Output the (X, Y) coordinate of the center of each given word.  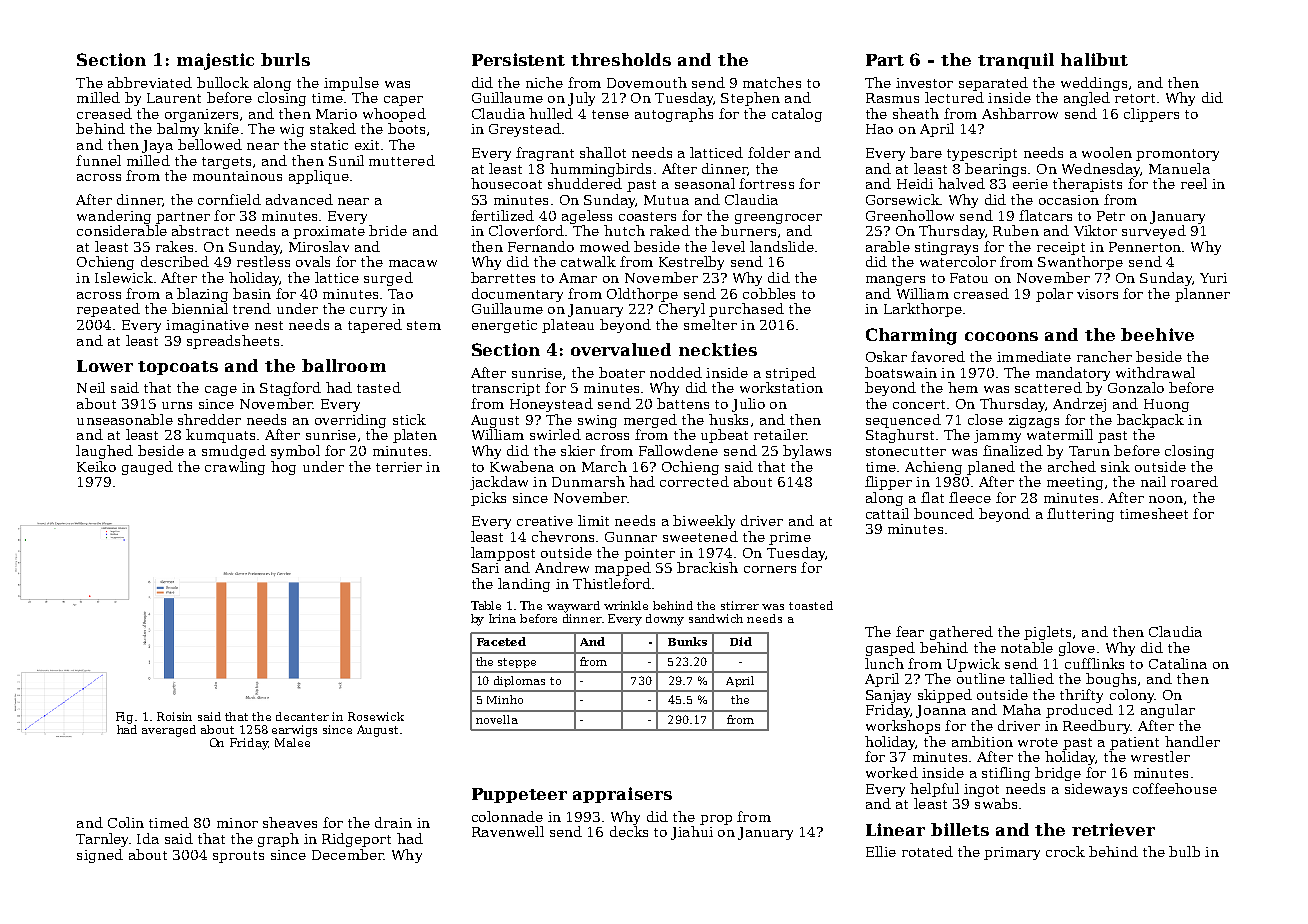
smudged (234, 452)
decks (629, 831)
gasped (890, 649)
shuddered (585, 183)
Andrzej (1079, 405)
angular (1168, 711)
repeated (108, 310)
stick (409, 419)
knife (221, 128)
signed (100, 856)
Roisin (174, 716)
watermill (1060, 434)
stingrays (946, 248)
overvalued (621, 349)
